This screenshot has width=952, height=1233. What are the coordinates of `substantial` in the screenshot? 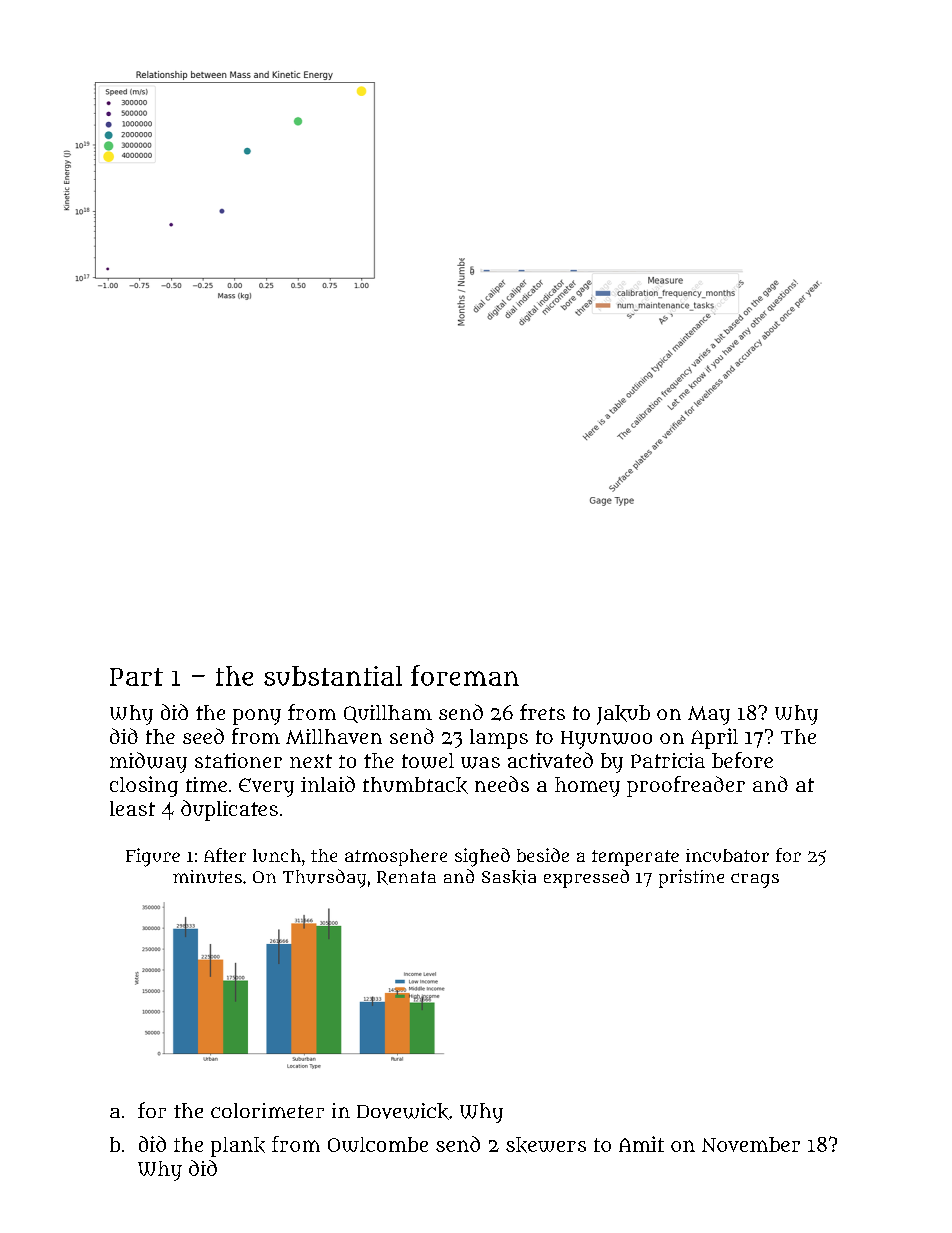 It's located at (333, 676).
